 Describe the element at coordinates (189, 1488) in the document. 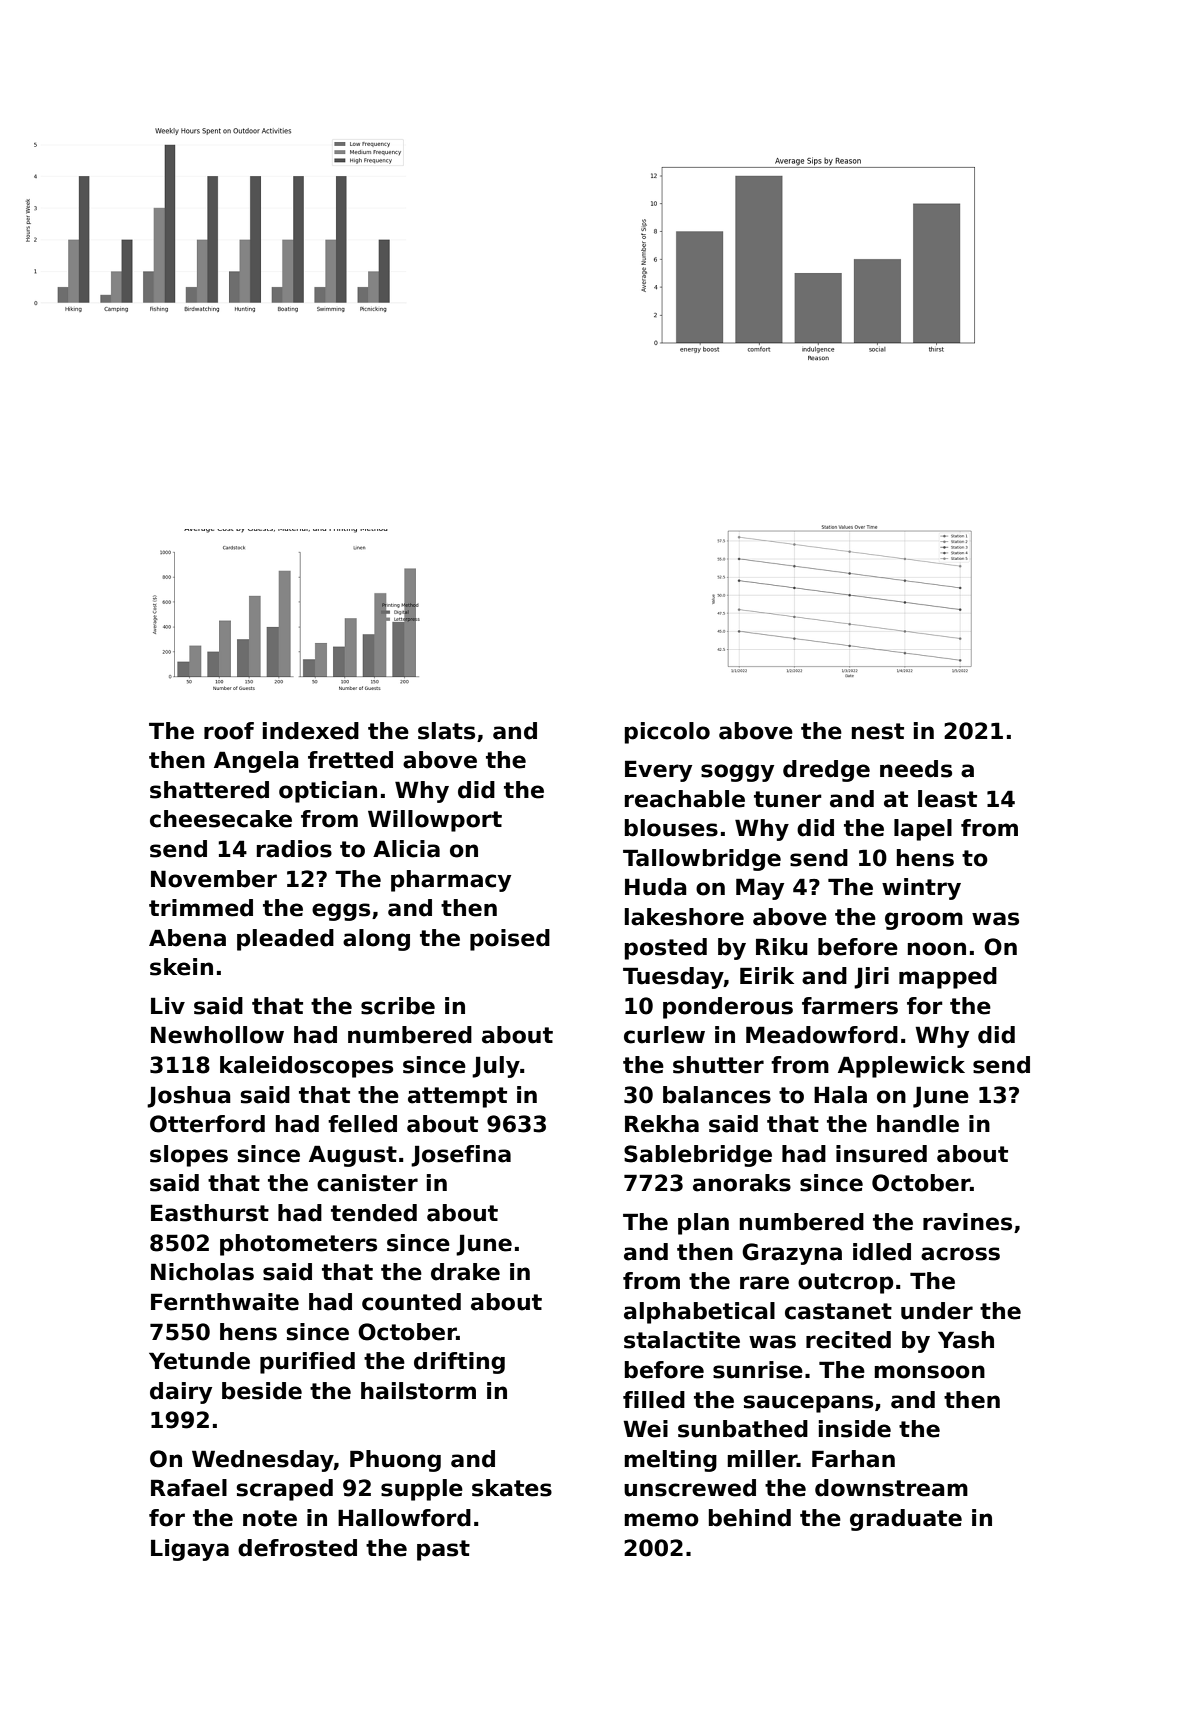

I see `Rafael` at that location.
